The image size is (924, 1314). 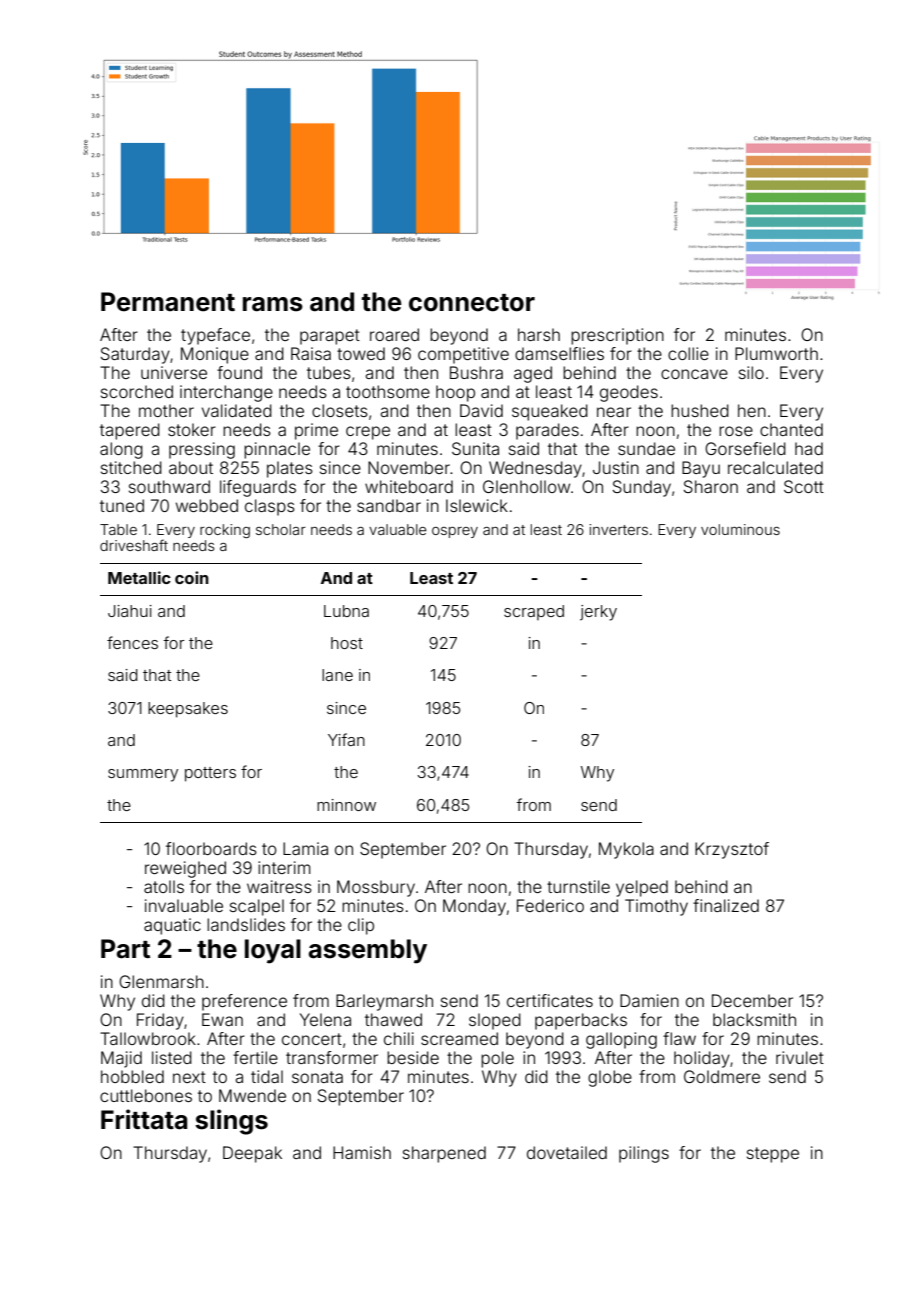 I want to click on rams, so click(x=273, y=304).
